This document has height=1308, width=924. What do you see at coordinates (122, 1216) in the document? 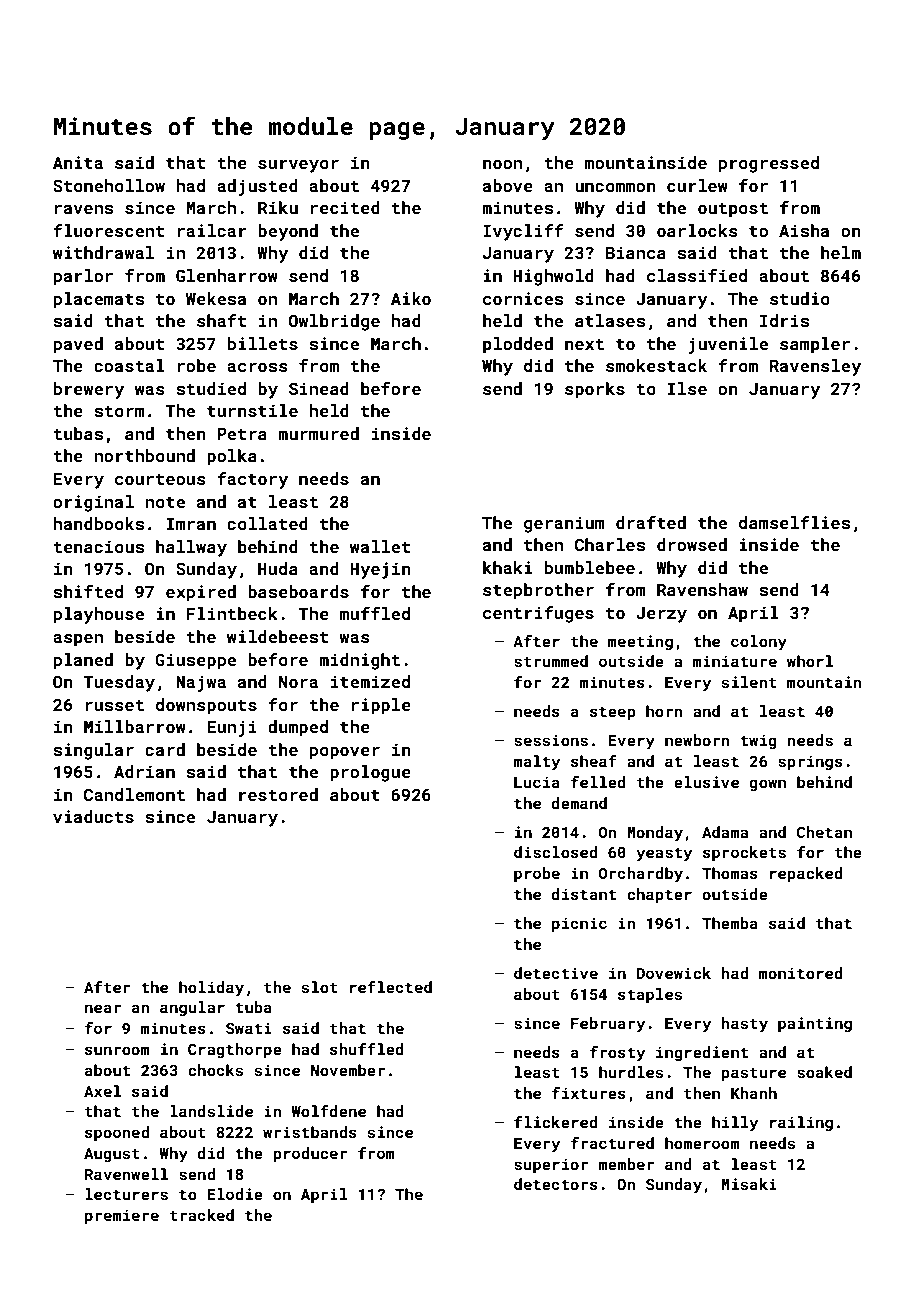
I see `premiere` at bounding box center [122, 1216].
